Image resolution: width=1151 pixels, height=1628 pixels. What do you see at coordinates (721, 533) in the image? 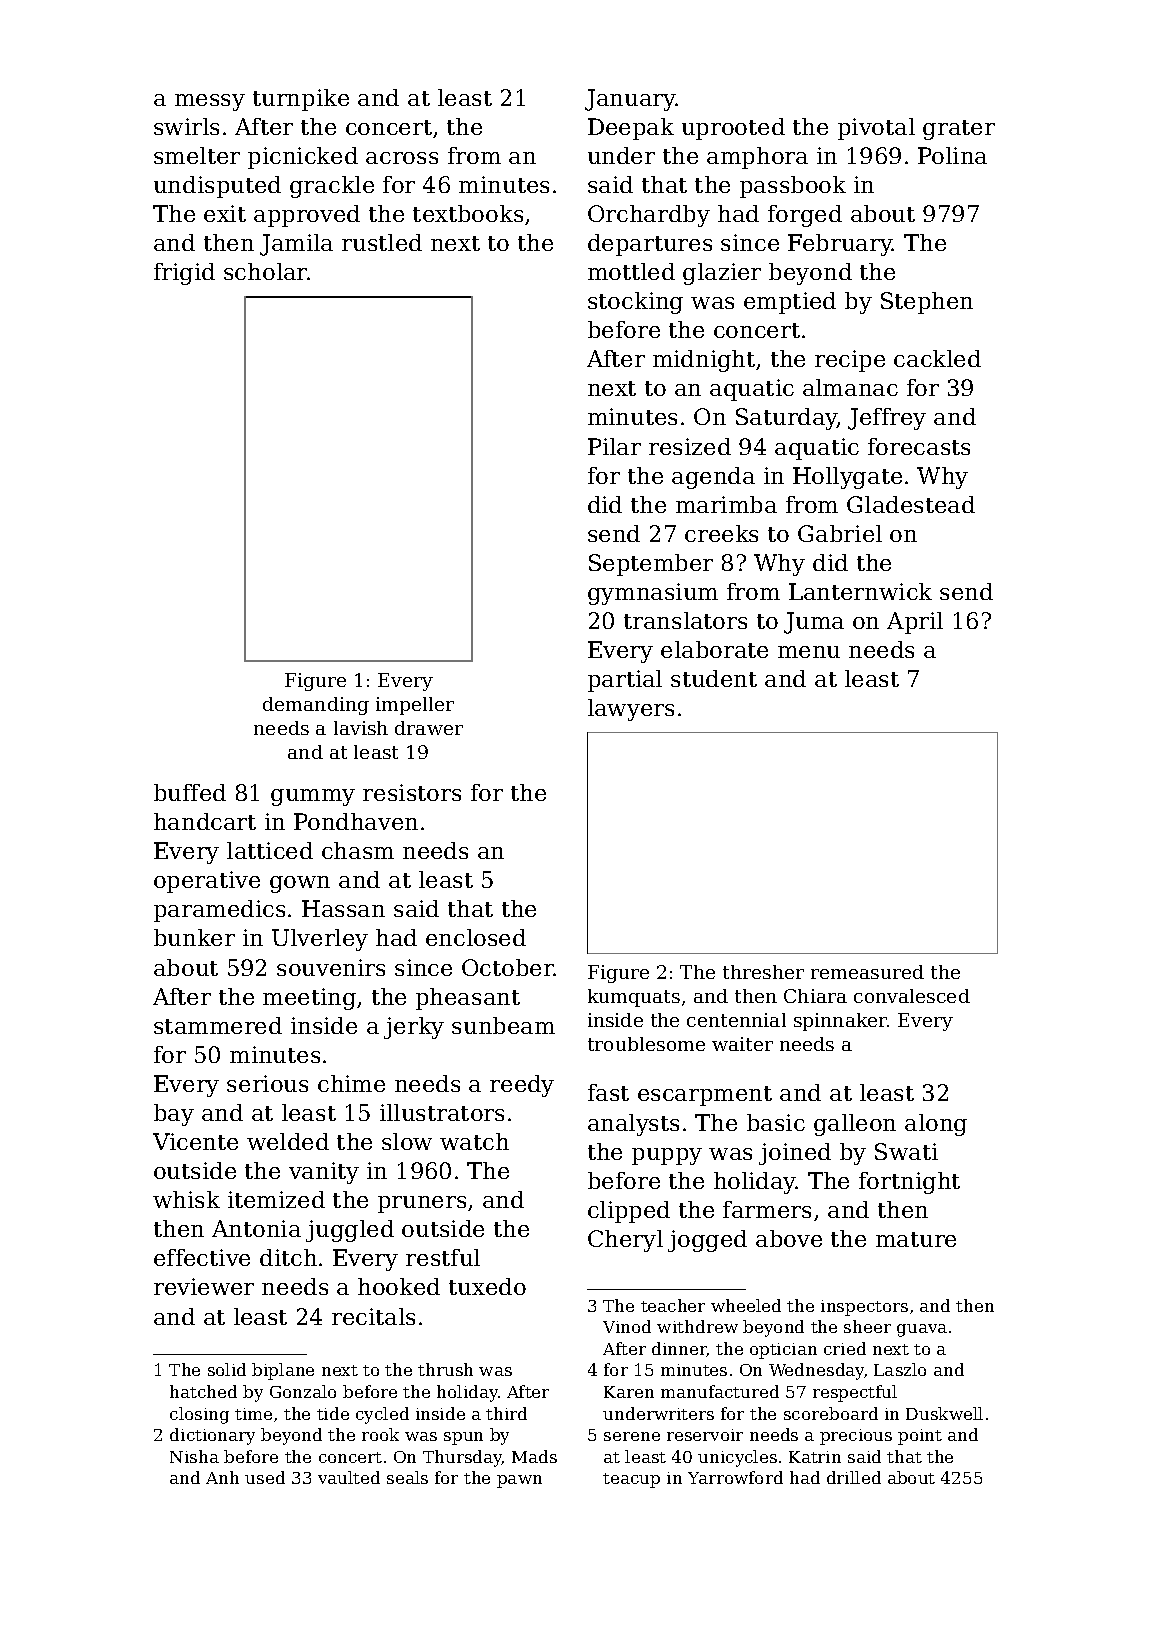
I see `creeks` at bounding box center [721, 533].
